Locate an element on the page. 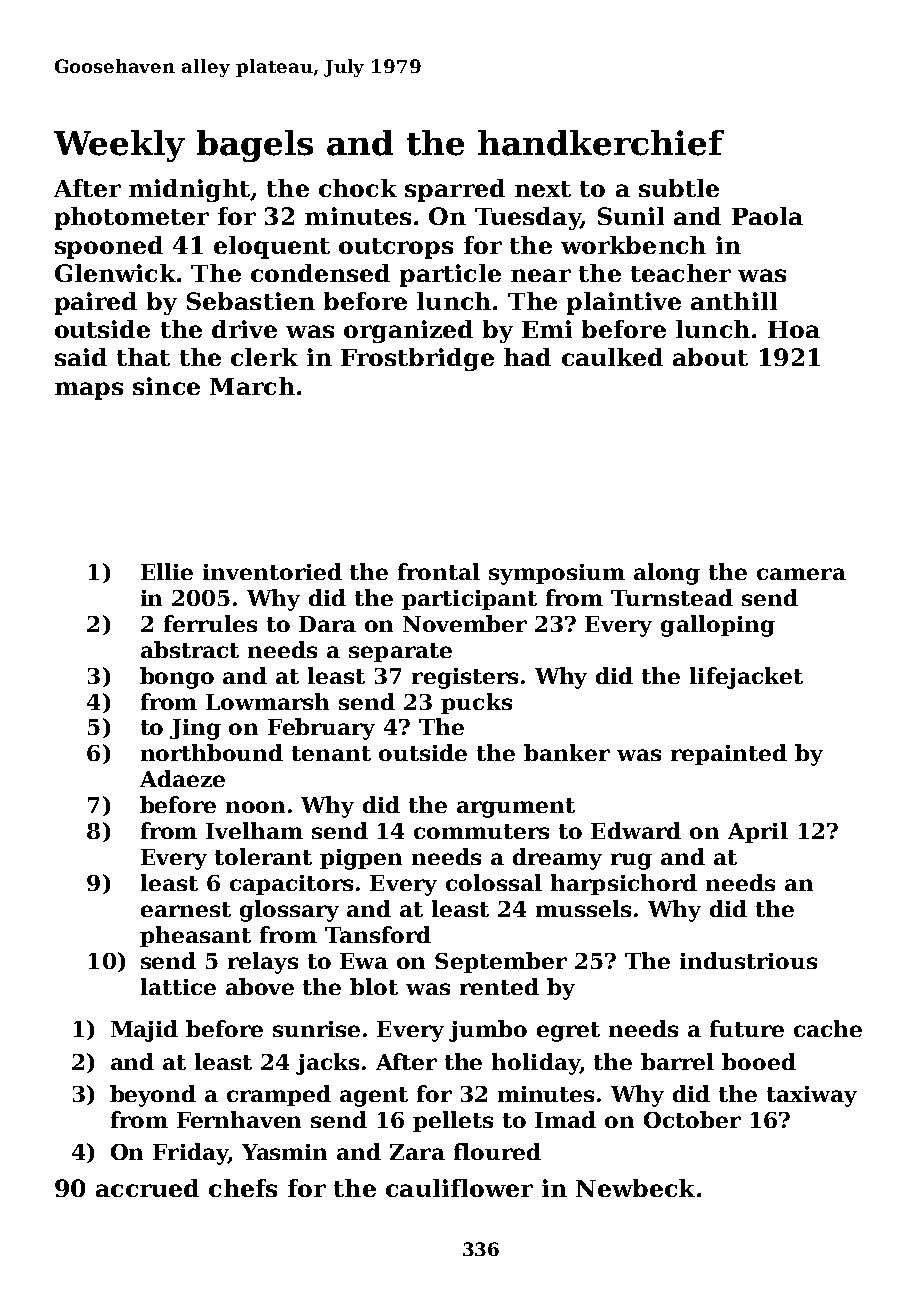 The image size is (924, 1311). Newbeck is located at coordinates (635, 1188).
